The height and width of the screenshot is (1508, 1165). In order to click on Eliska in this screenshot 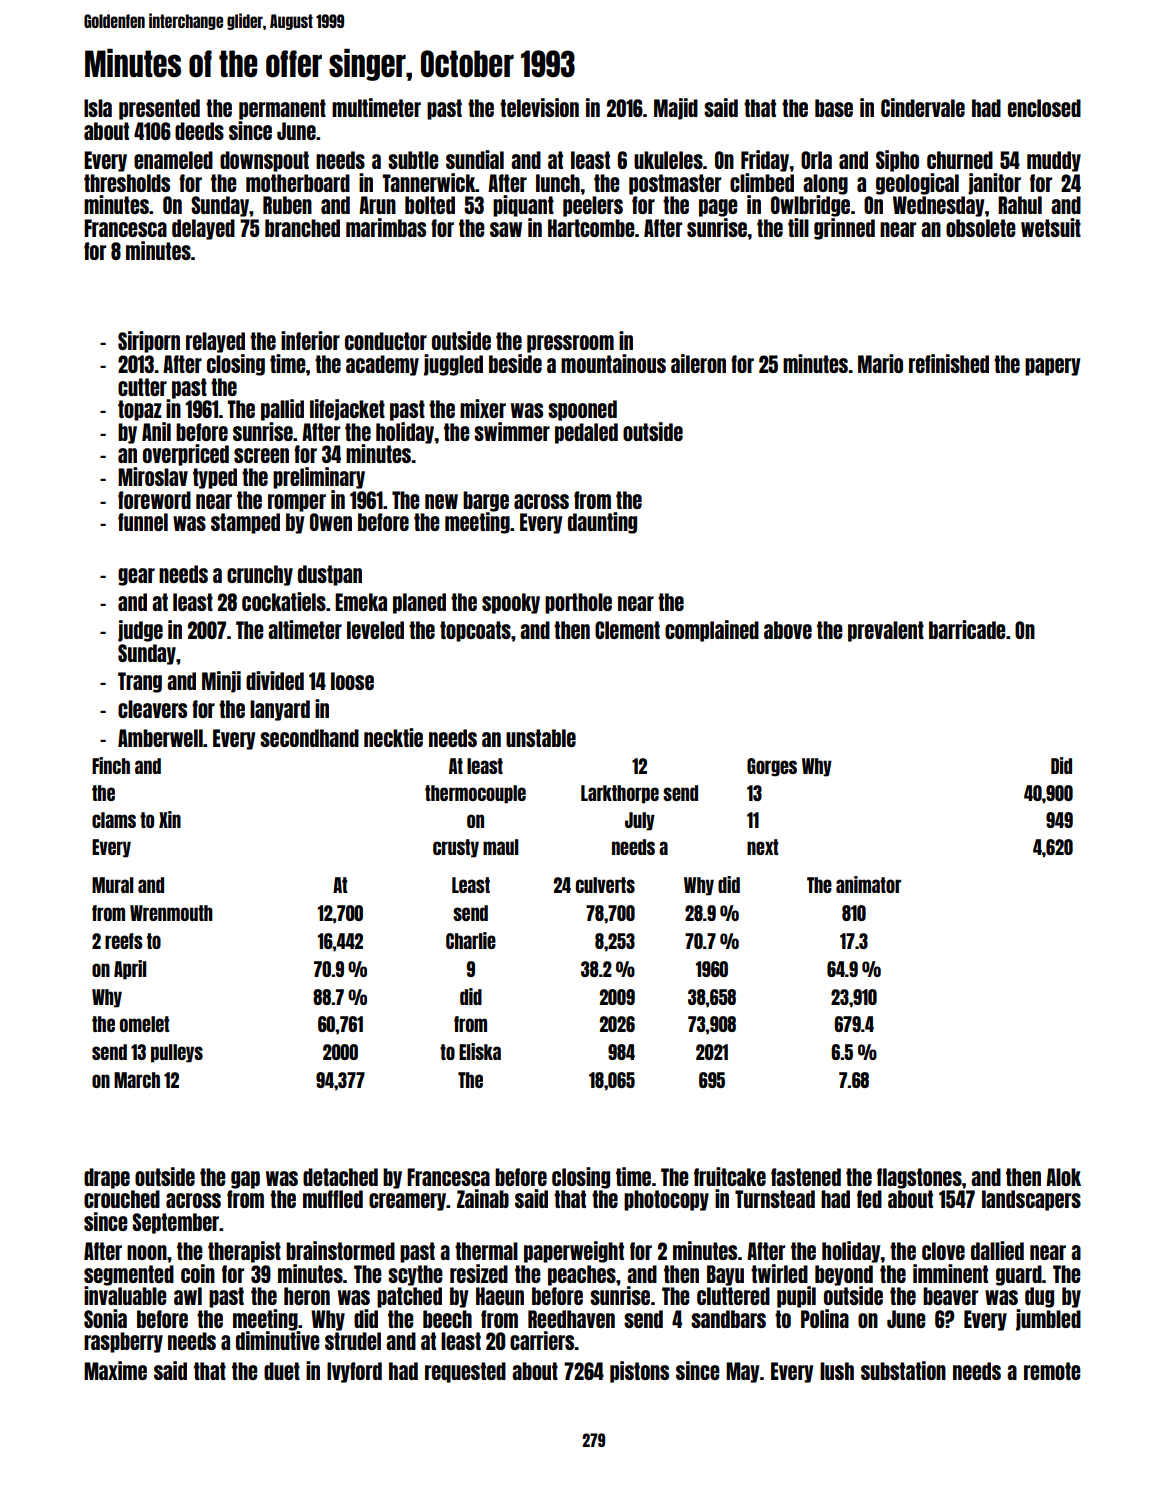, I will do `click(480, 1051)`.
